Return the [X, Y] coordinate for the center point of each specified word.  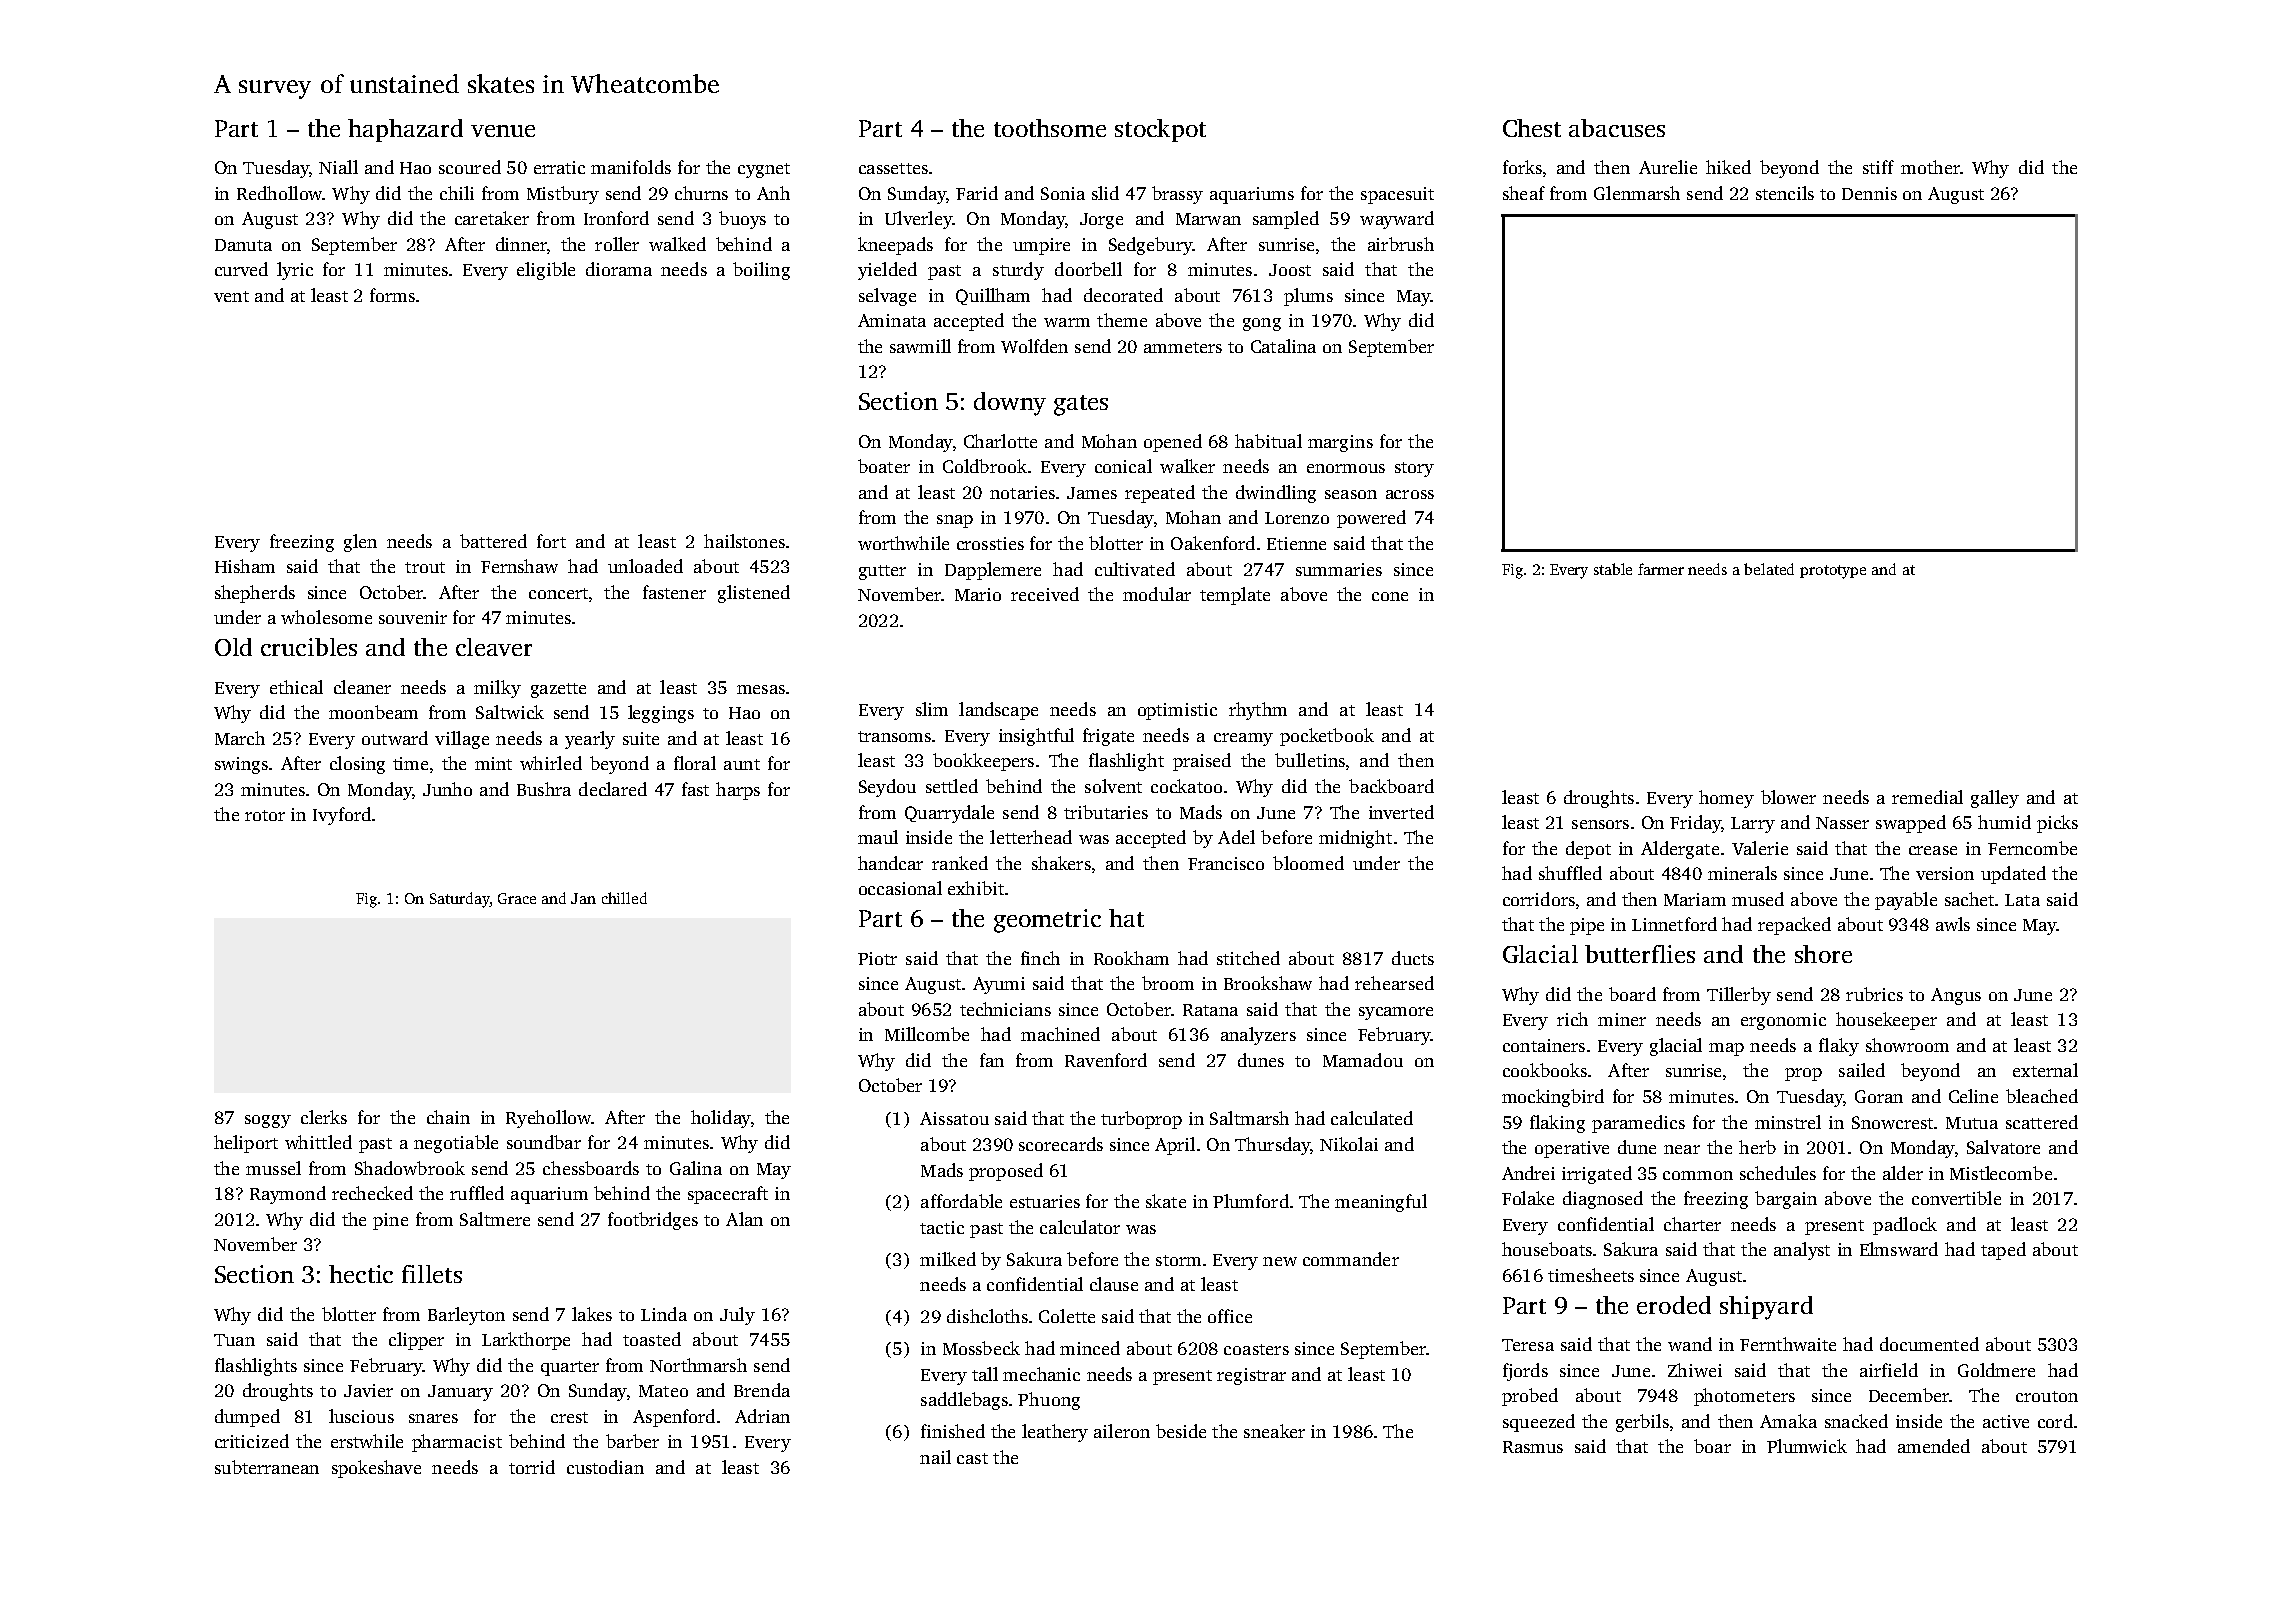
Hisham [245, 566]
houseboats [1547, 1249]
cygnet [764, 170]
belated [1769, 569]
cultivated [1135, 569]
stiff [1878, 167]
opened [1173, 443]
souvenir [413, 617]
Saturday [460, 900]
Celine [1973, 1096]
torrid [532, 1467]
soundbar [544, 1142]
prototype [1833, 572]
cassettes [893, 168]
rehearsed [1394, 983]
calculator [1080, 1227]
